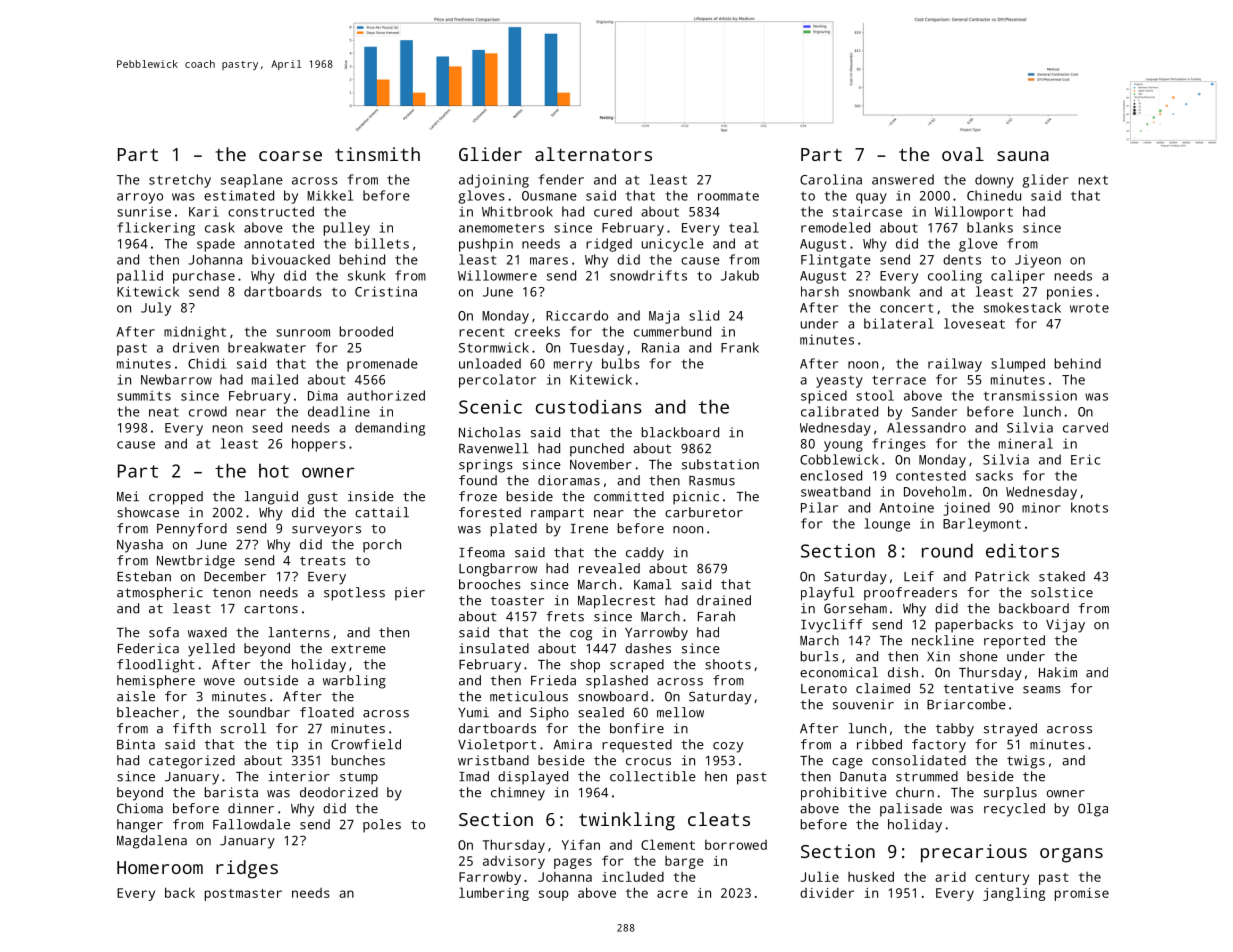  I want to click on deadline, so click(339, 411).
